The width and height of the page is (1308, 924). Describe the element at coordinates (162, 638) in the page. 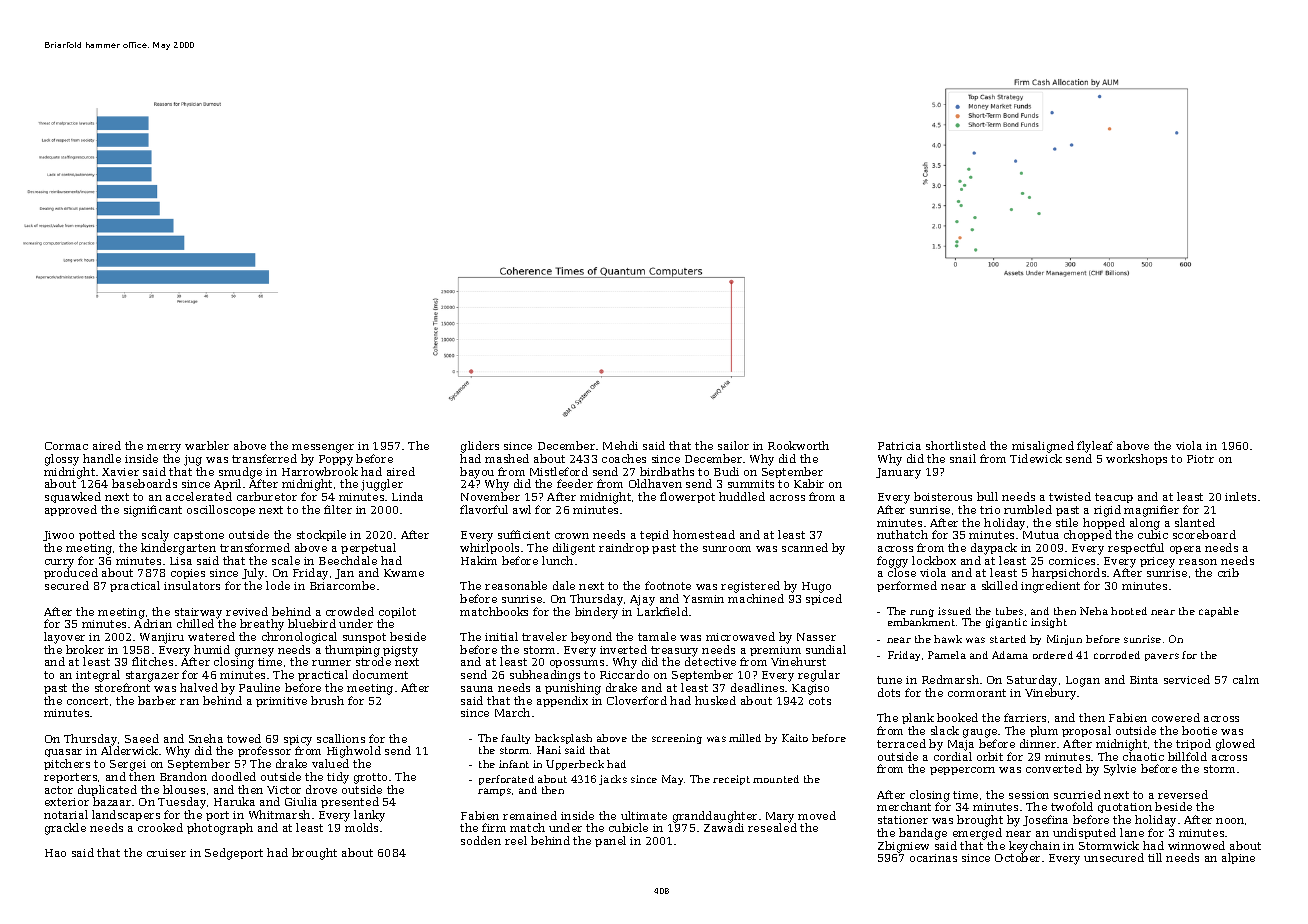

I see `Wanjiru` at that location.
